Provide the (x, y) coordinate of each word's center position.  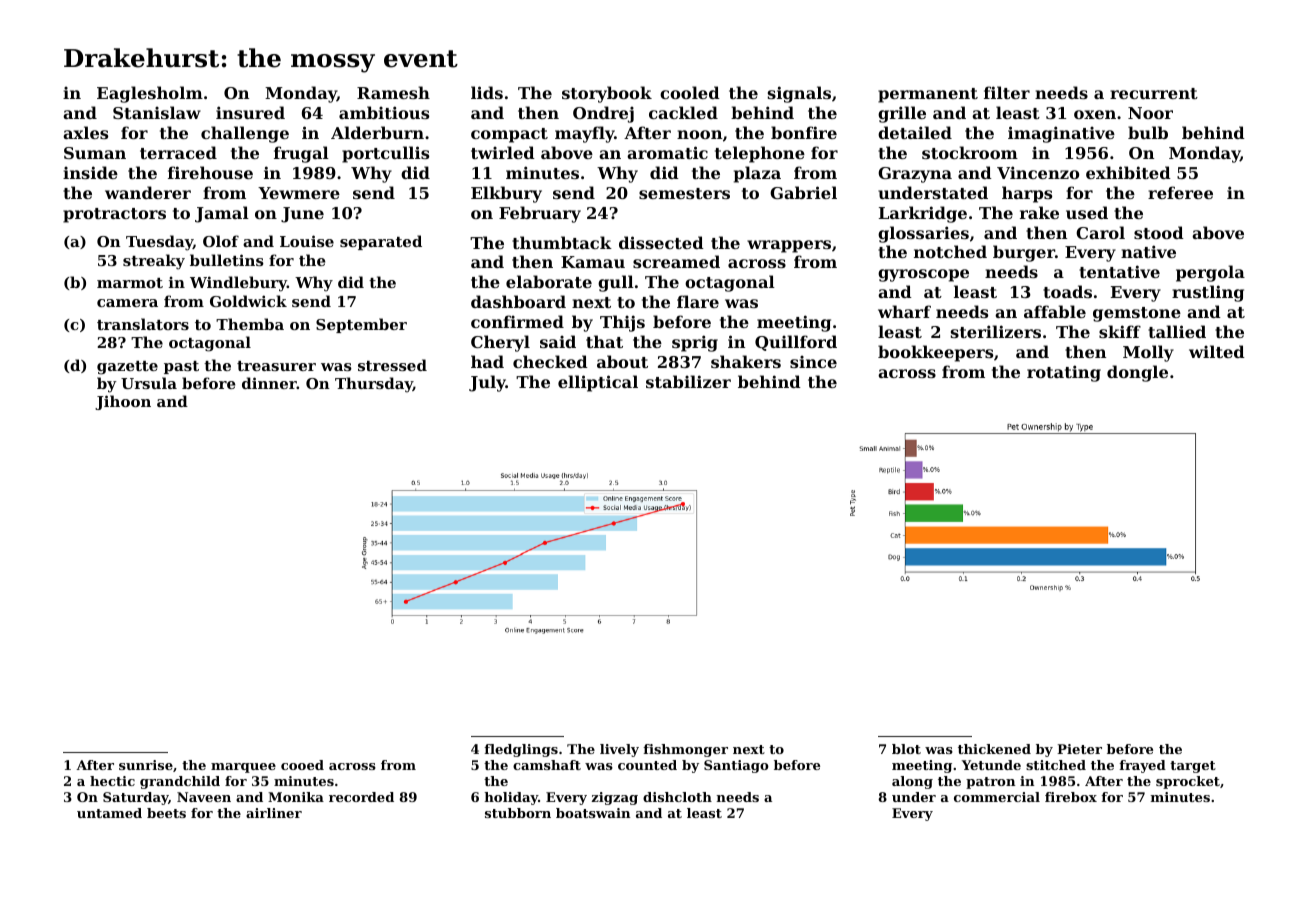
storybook (607, 94)
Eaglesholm (150, 94)
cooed (302, 765)
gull (616, 283)
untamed (109, 813)
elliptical (598, 383)
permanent (928, 95)
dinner (269, 383)
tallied (1177, 331)
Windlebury (238, 284)
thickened (994, 749)
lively (619, 750)
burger (1024, 253)
